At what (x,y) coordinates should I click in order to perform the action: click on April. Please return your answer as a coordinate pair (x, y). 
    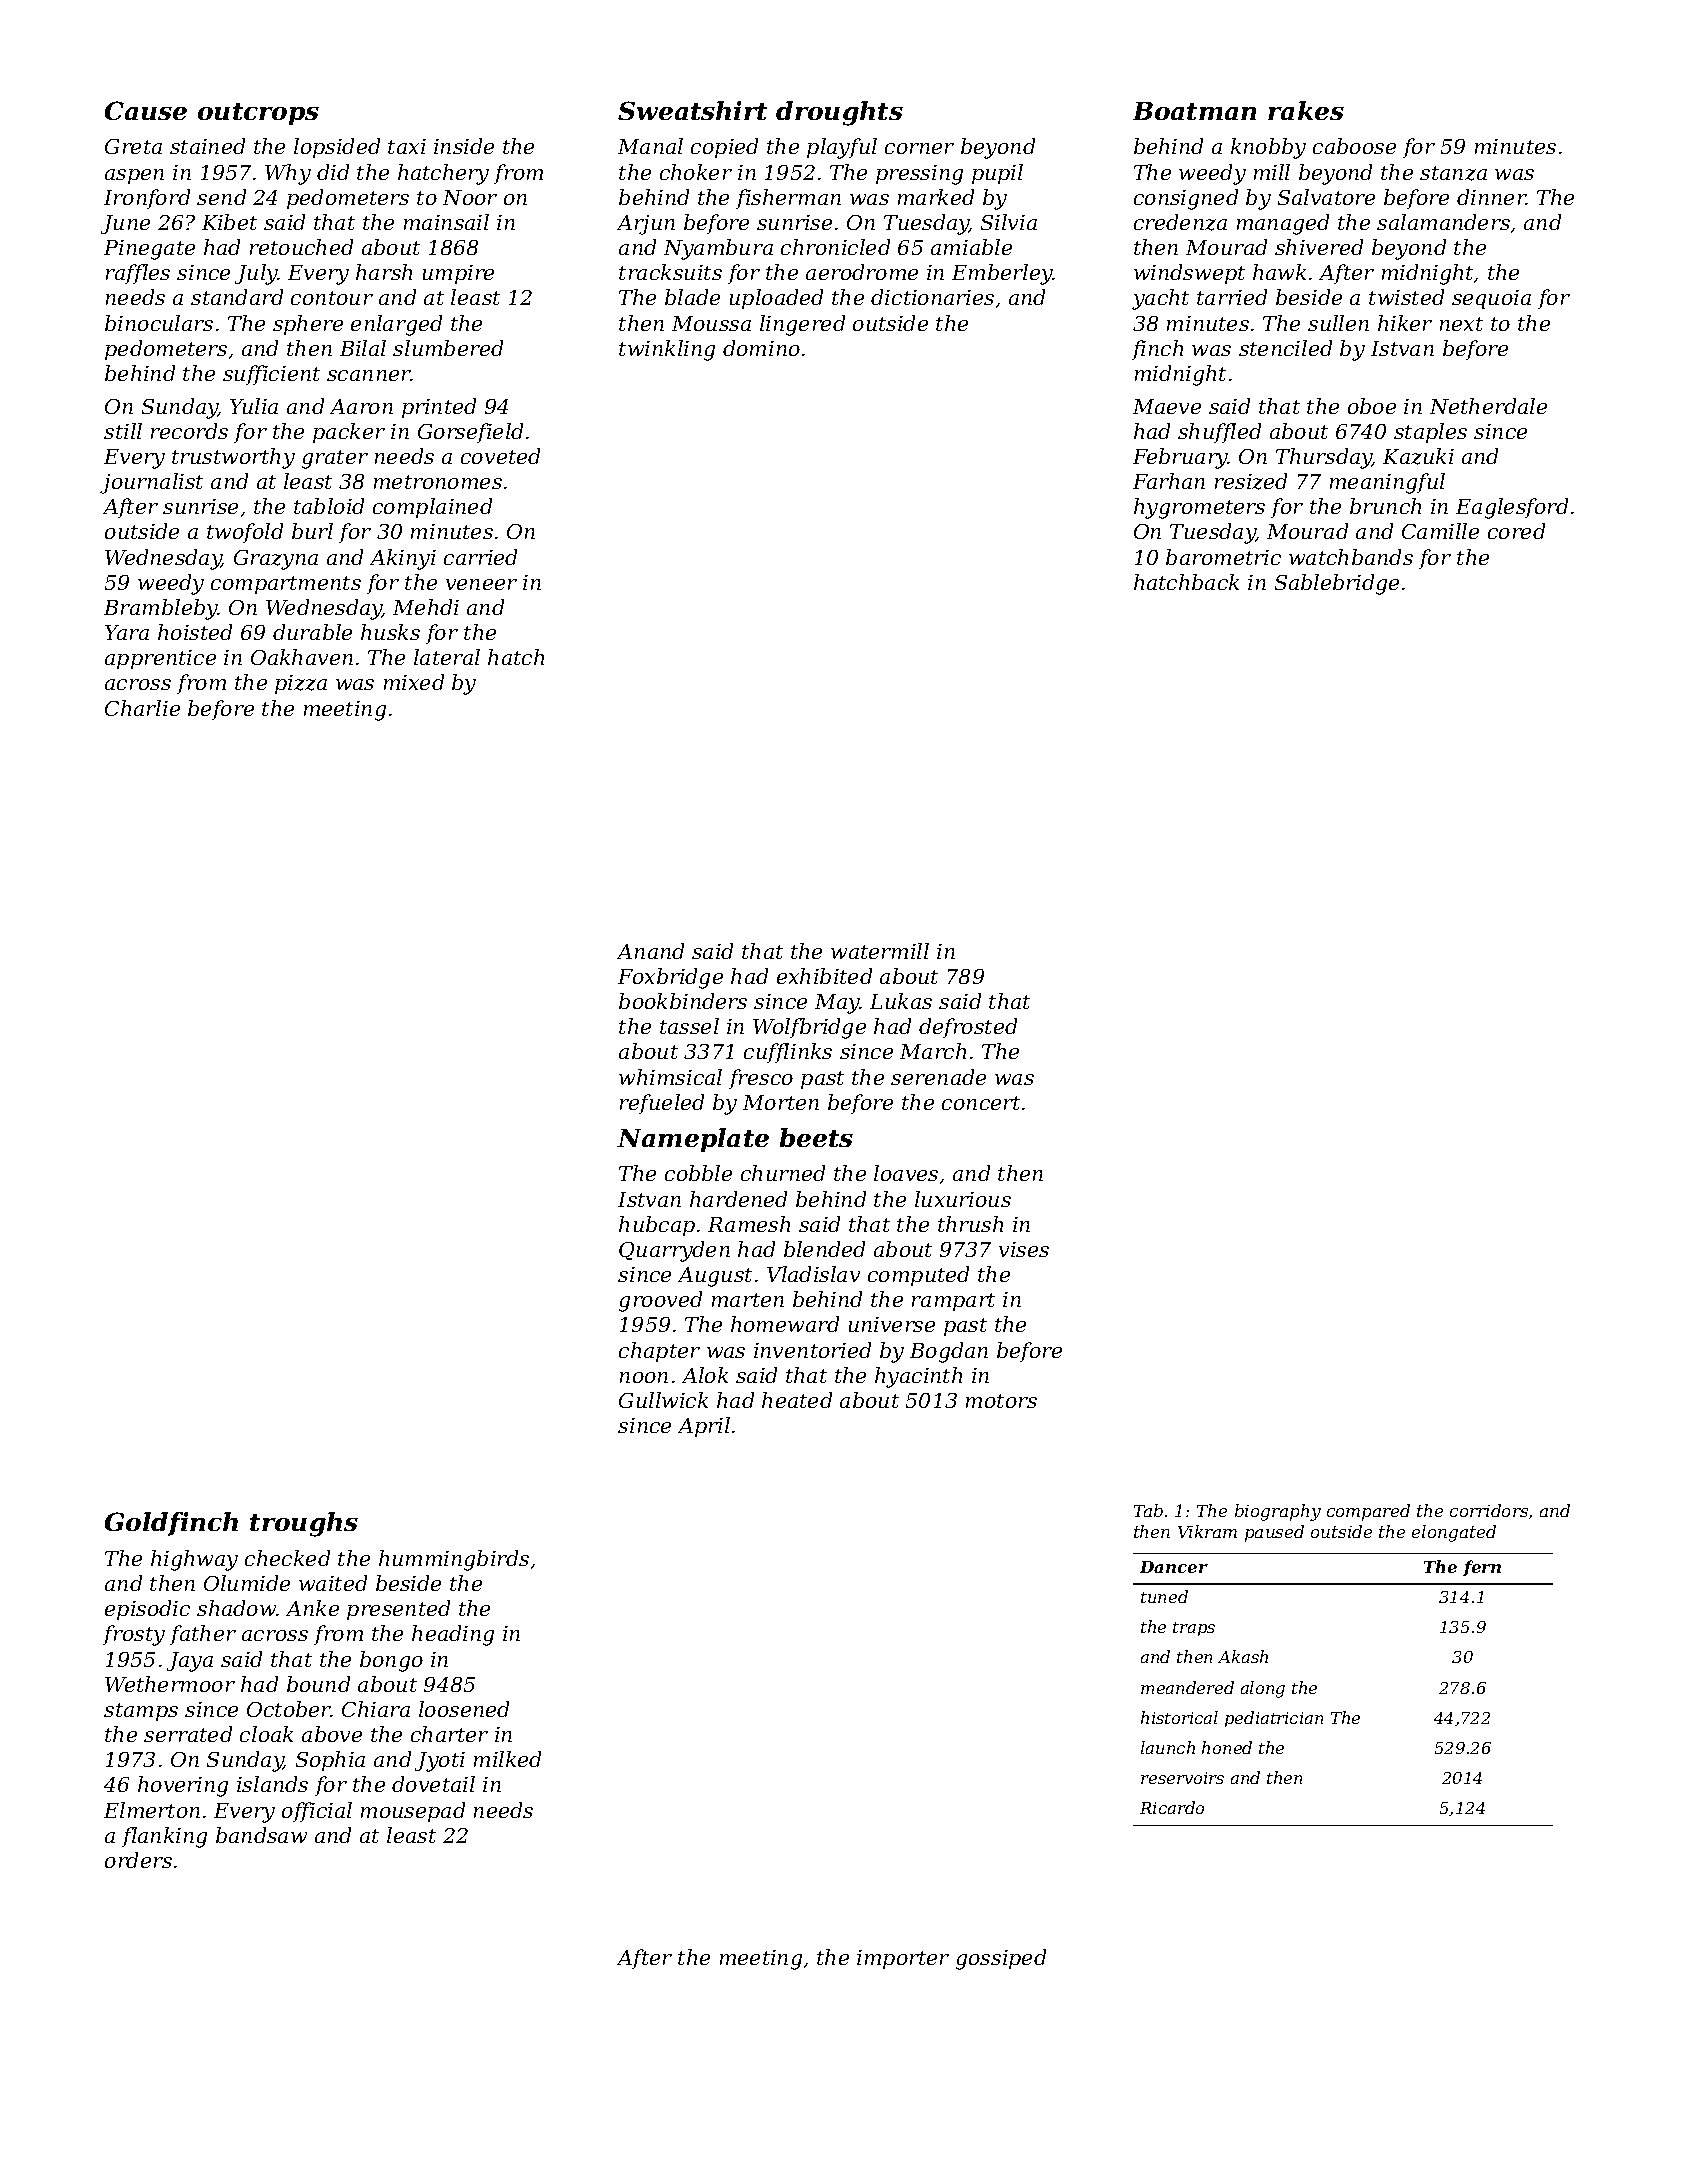
    Looking at the image, I should click on (704, 1427).
